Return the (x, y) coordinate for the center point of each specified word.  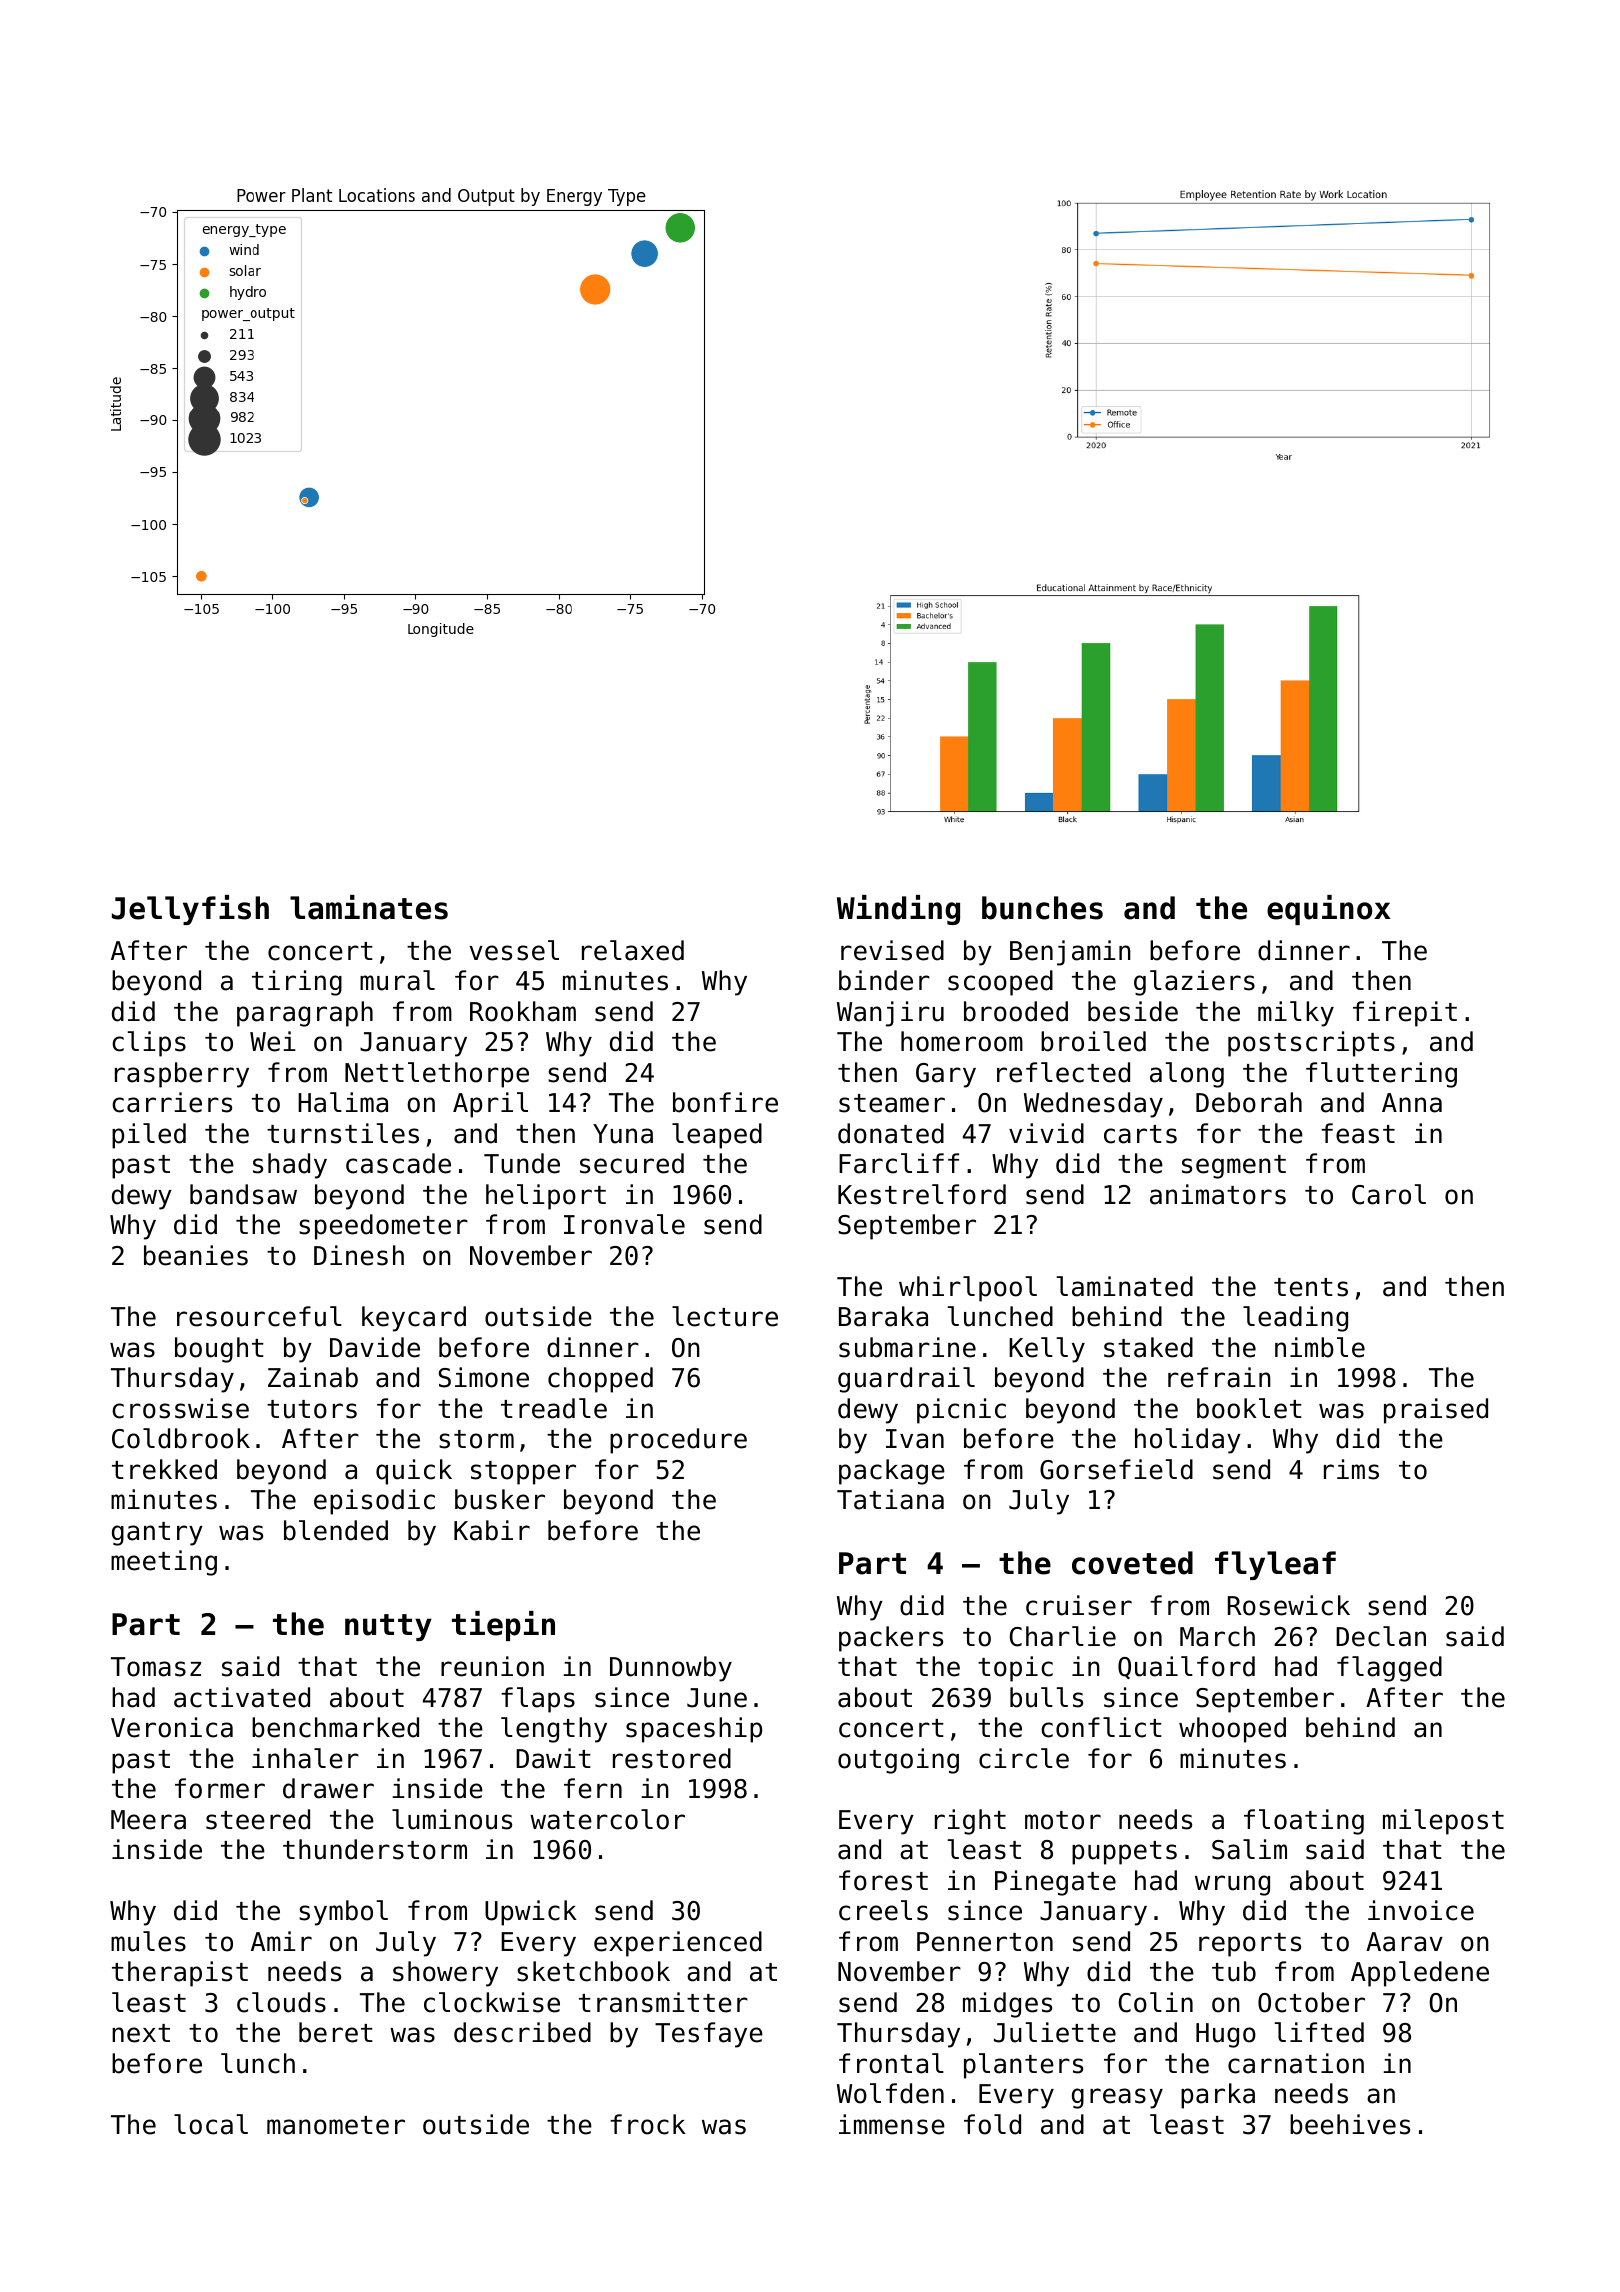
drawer (328, 1788)
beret (336, 2032)
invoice (1421, 1910)
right (970, 1822)
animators (1218, 1194)
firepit (1405, 1014)
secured (632, 1163)
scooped (1000, 983)
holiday (1188, 1441)
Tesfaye (709, 2035)
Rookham (523, 1011)
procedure (678, 1441)
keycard (414, 1319)
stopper (523, 1473)
